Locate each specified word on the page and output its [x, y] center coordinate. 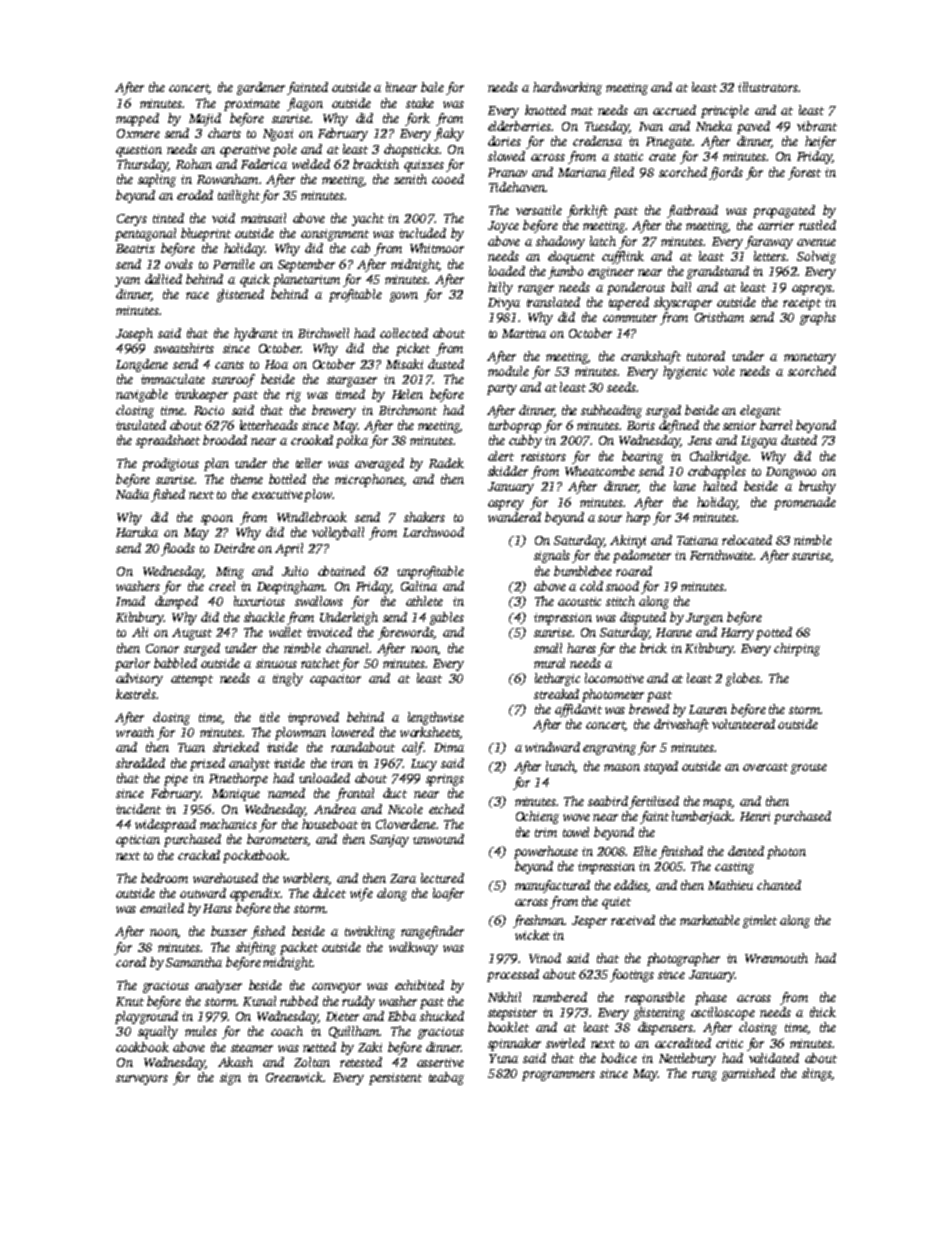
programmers [558, 1076]
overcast [765, 767]
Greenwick [294, 1077]
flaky [449, 134]
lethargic [557, 679]
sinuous [276, 663]
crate [662, 157]
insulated [141, 425]
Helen [407, 394]
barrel [776, 425]
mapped [137, 119]
